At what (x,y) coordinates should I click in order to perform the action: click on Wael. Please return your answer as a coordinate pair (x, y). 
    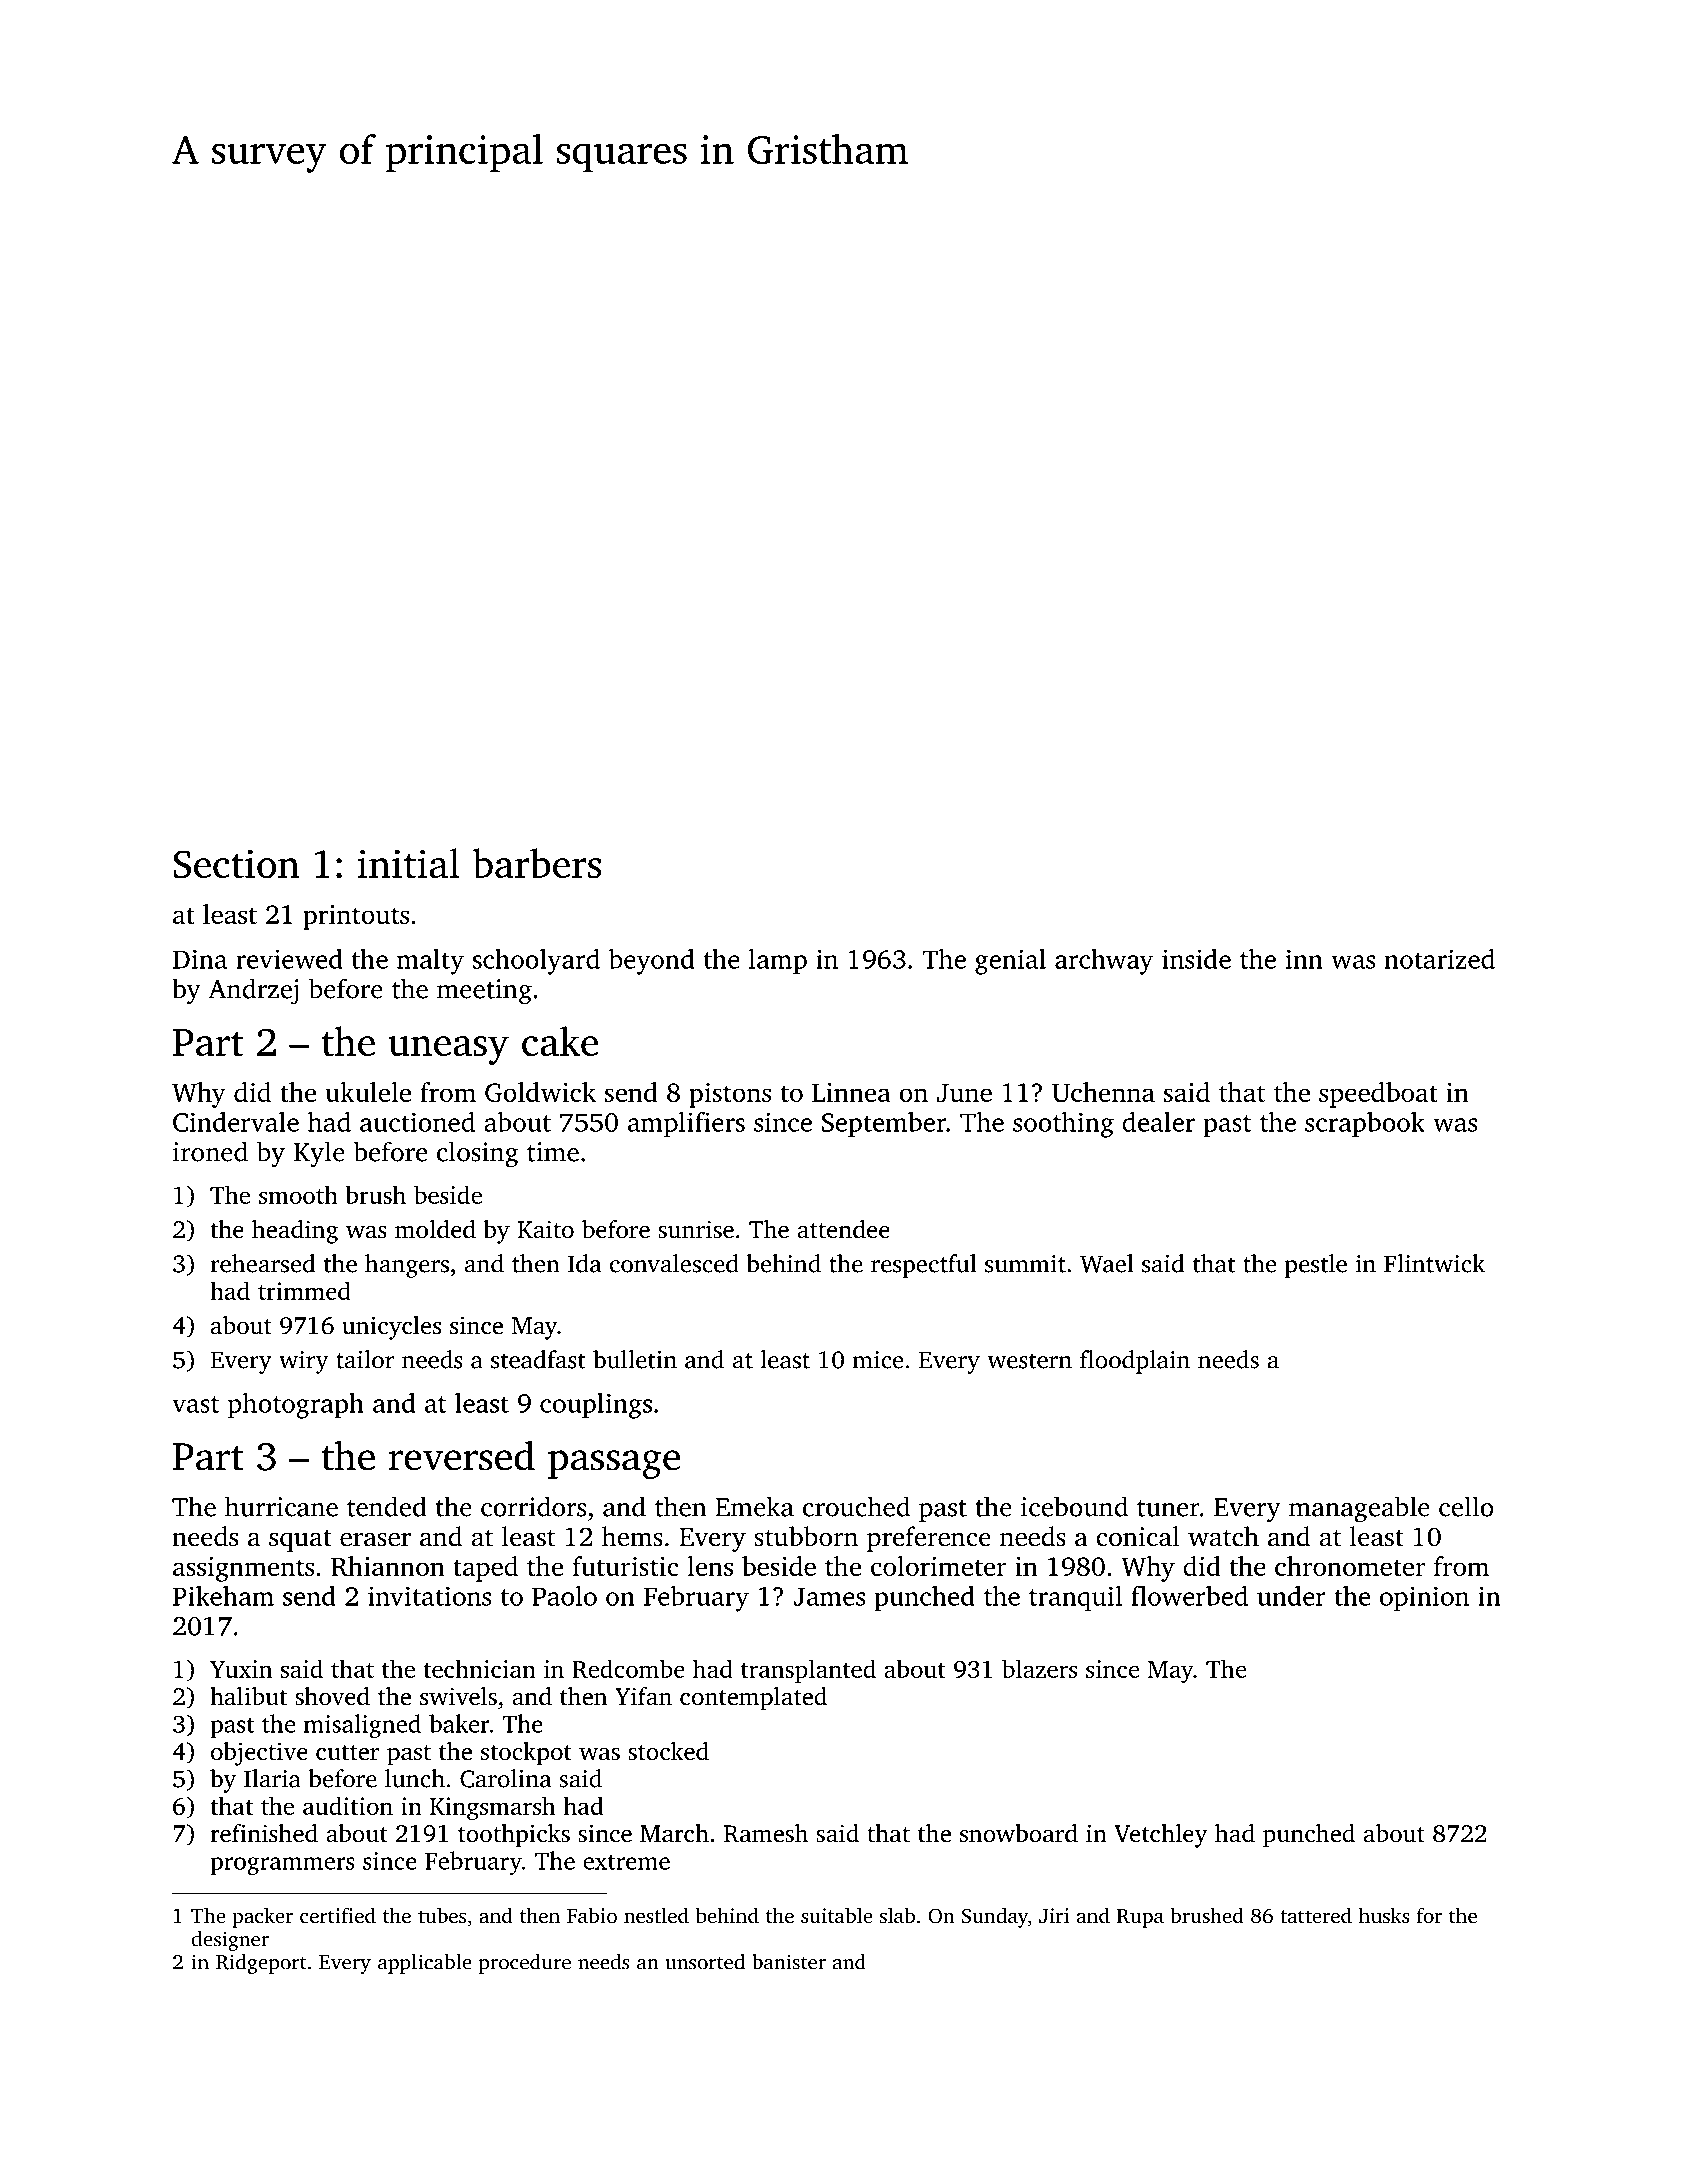
    Looking at the image, I should click on (1107, 1263).
